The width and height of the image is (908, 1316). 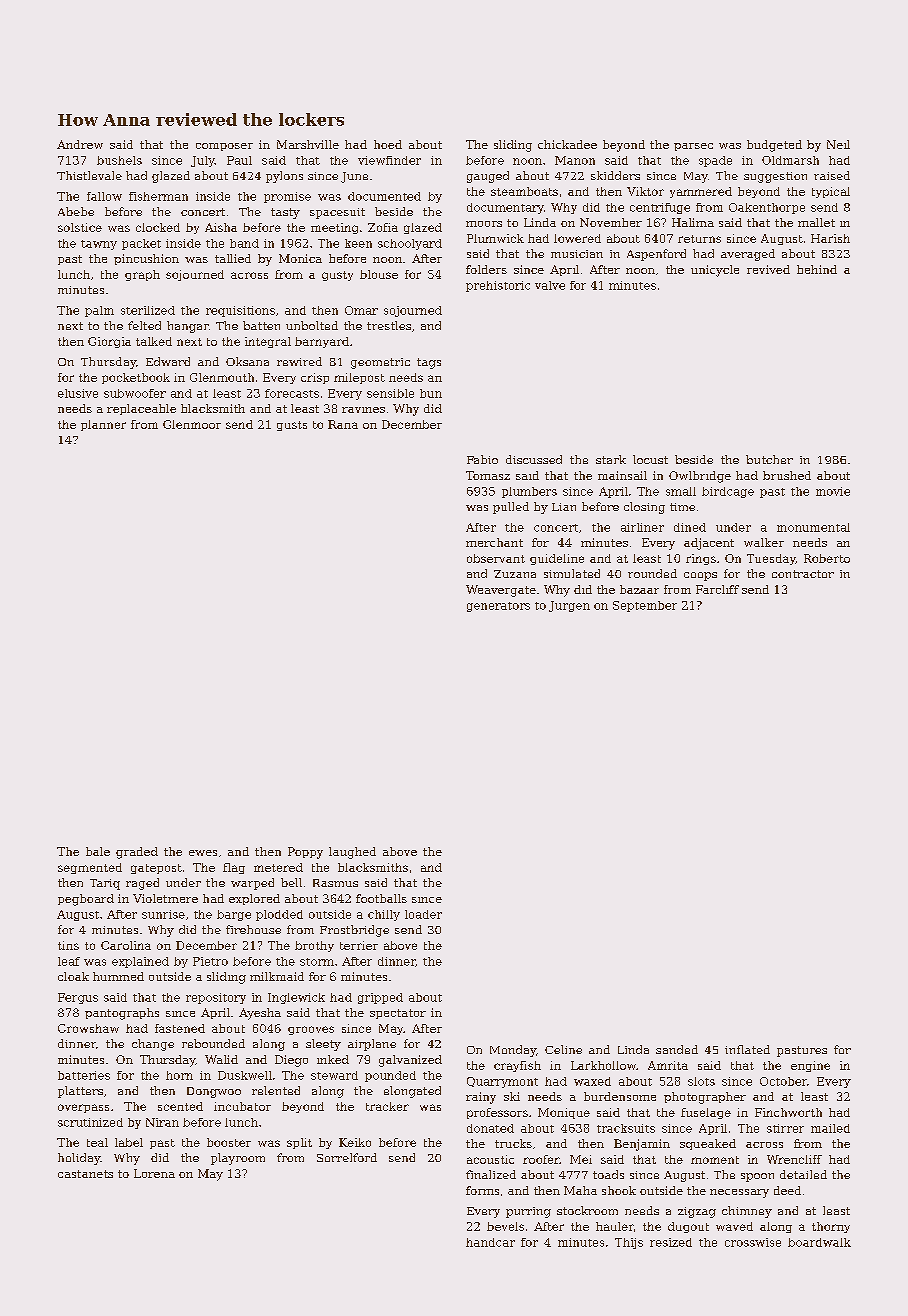 What do you see at coordinates (567, 144) in the image?
I see `chickadee` at bounding box center [567, 144].
